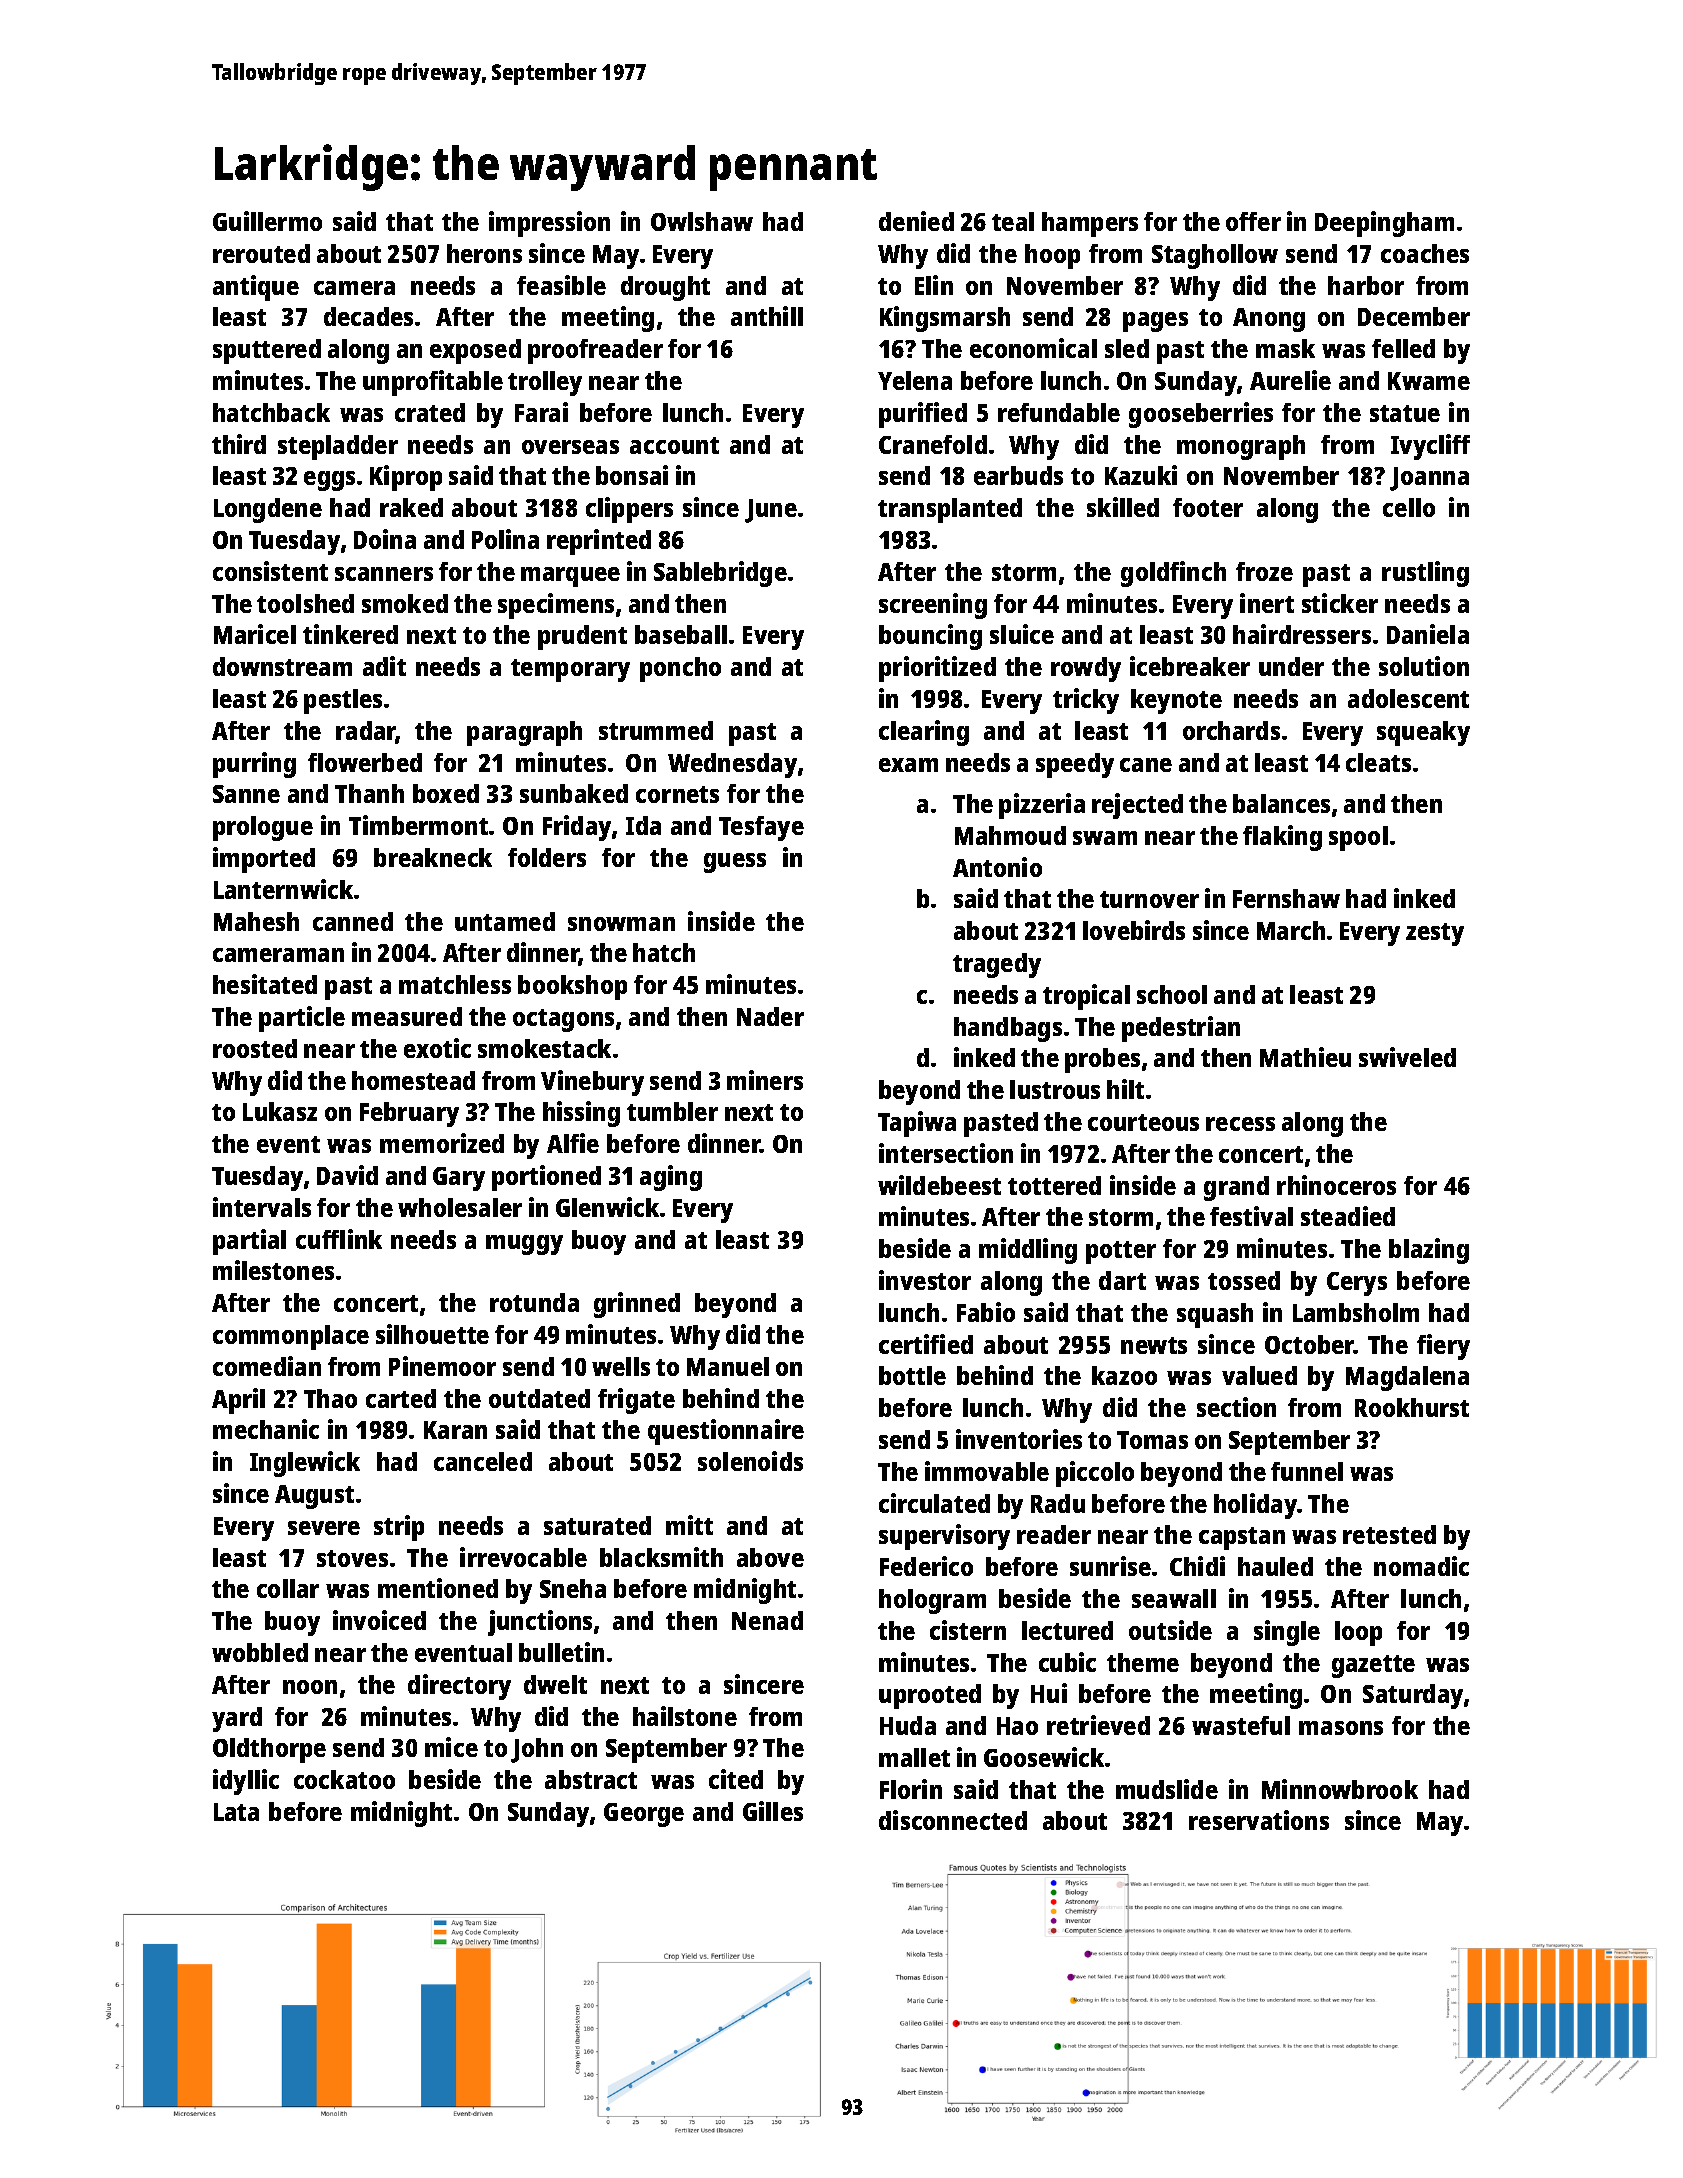 Image resolution: width=1683 pixels, height=2178 pixels. Describe the element at coordinates (1373, 1666) in the page. I see `gazette` at that location.
